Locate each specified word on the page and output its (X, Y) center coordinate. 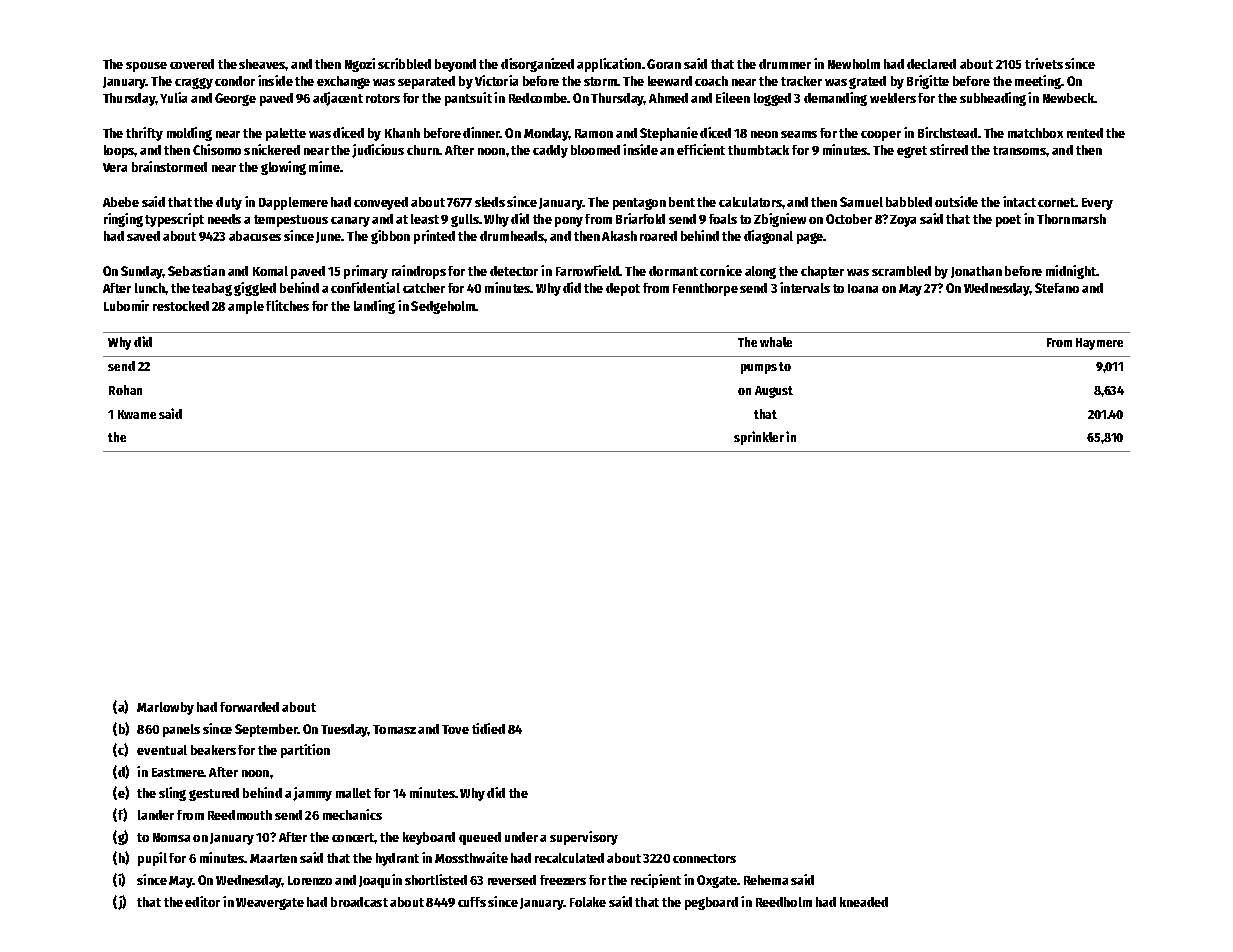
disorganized (537, 65)
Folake (588, 902)
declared (931, 64)
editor (202, 901)
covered (192, 64)
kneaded (864, 902)
